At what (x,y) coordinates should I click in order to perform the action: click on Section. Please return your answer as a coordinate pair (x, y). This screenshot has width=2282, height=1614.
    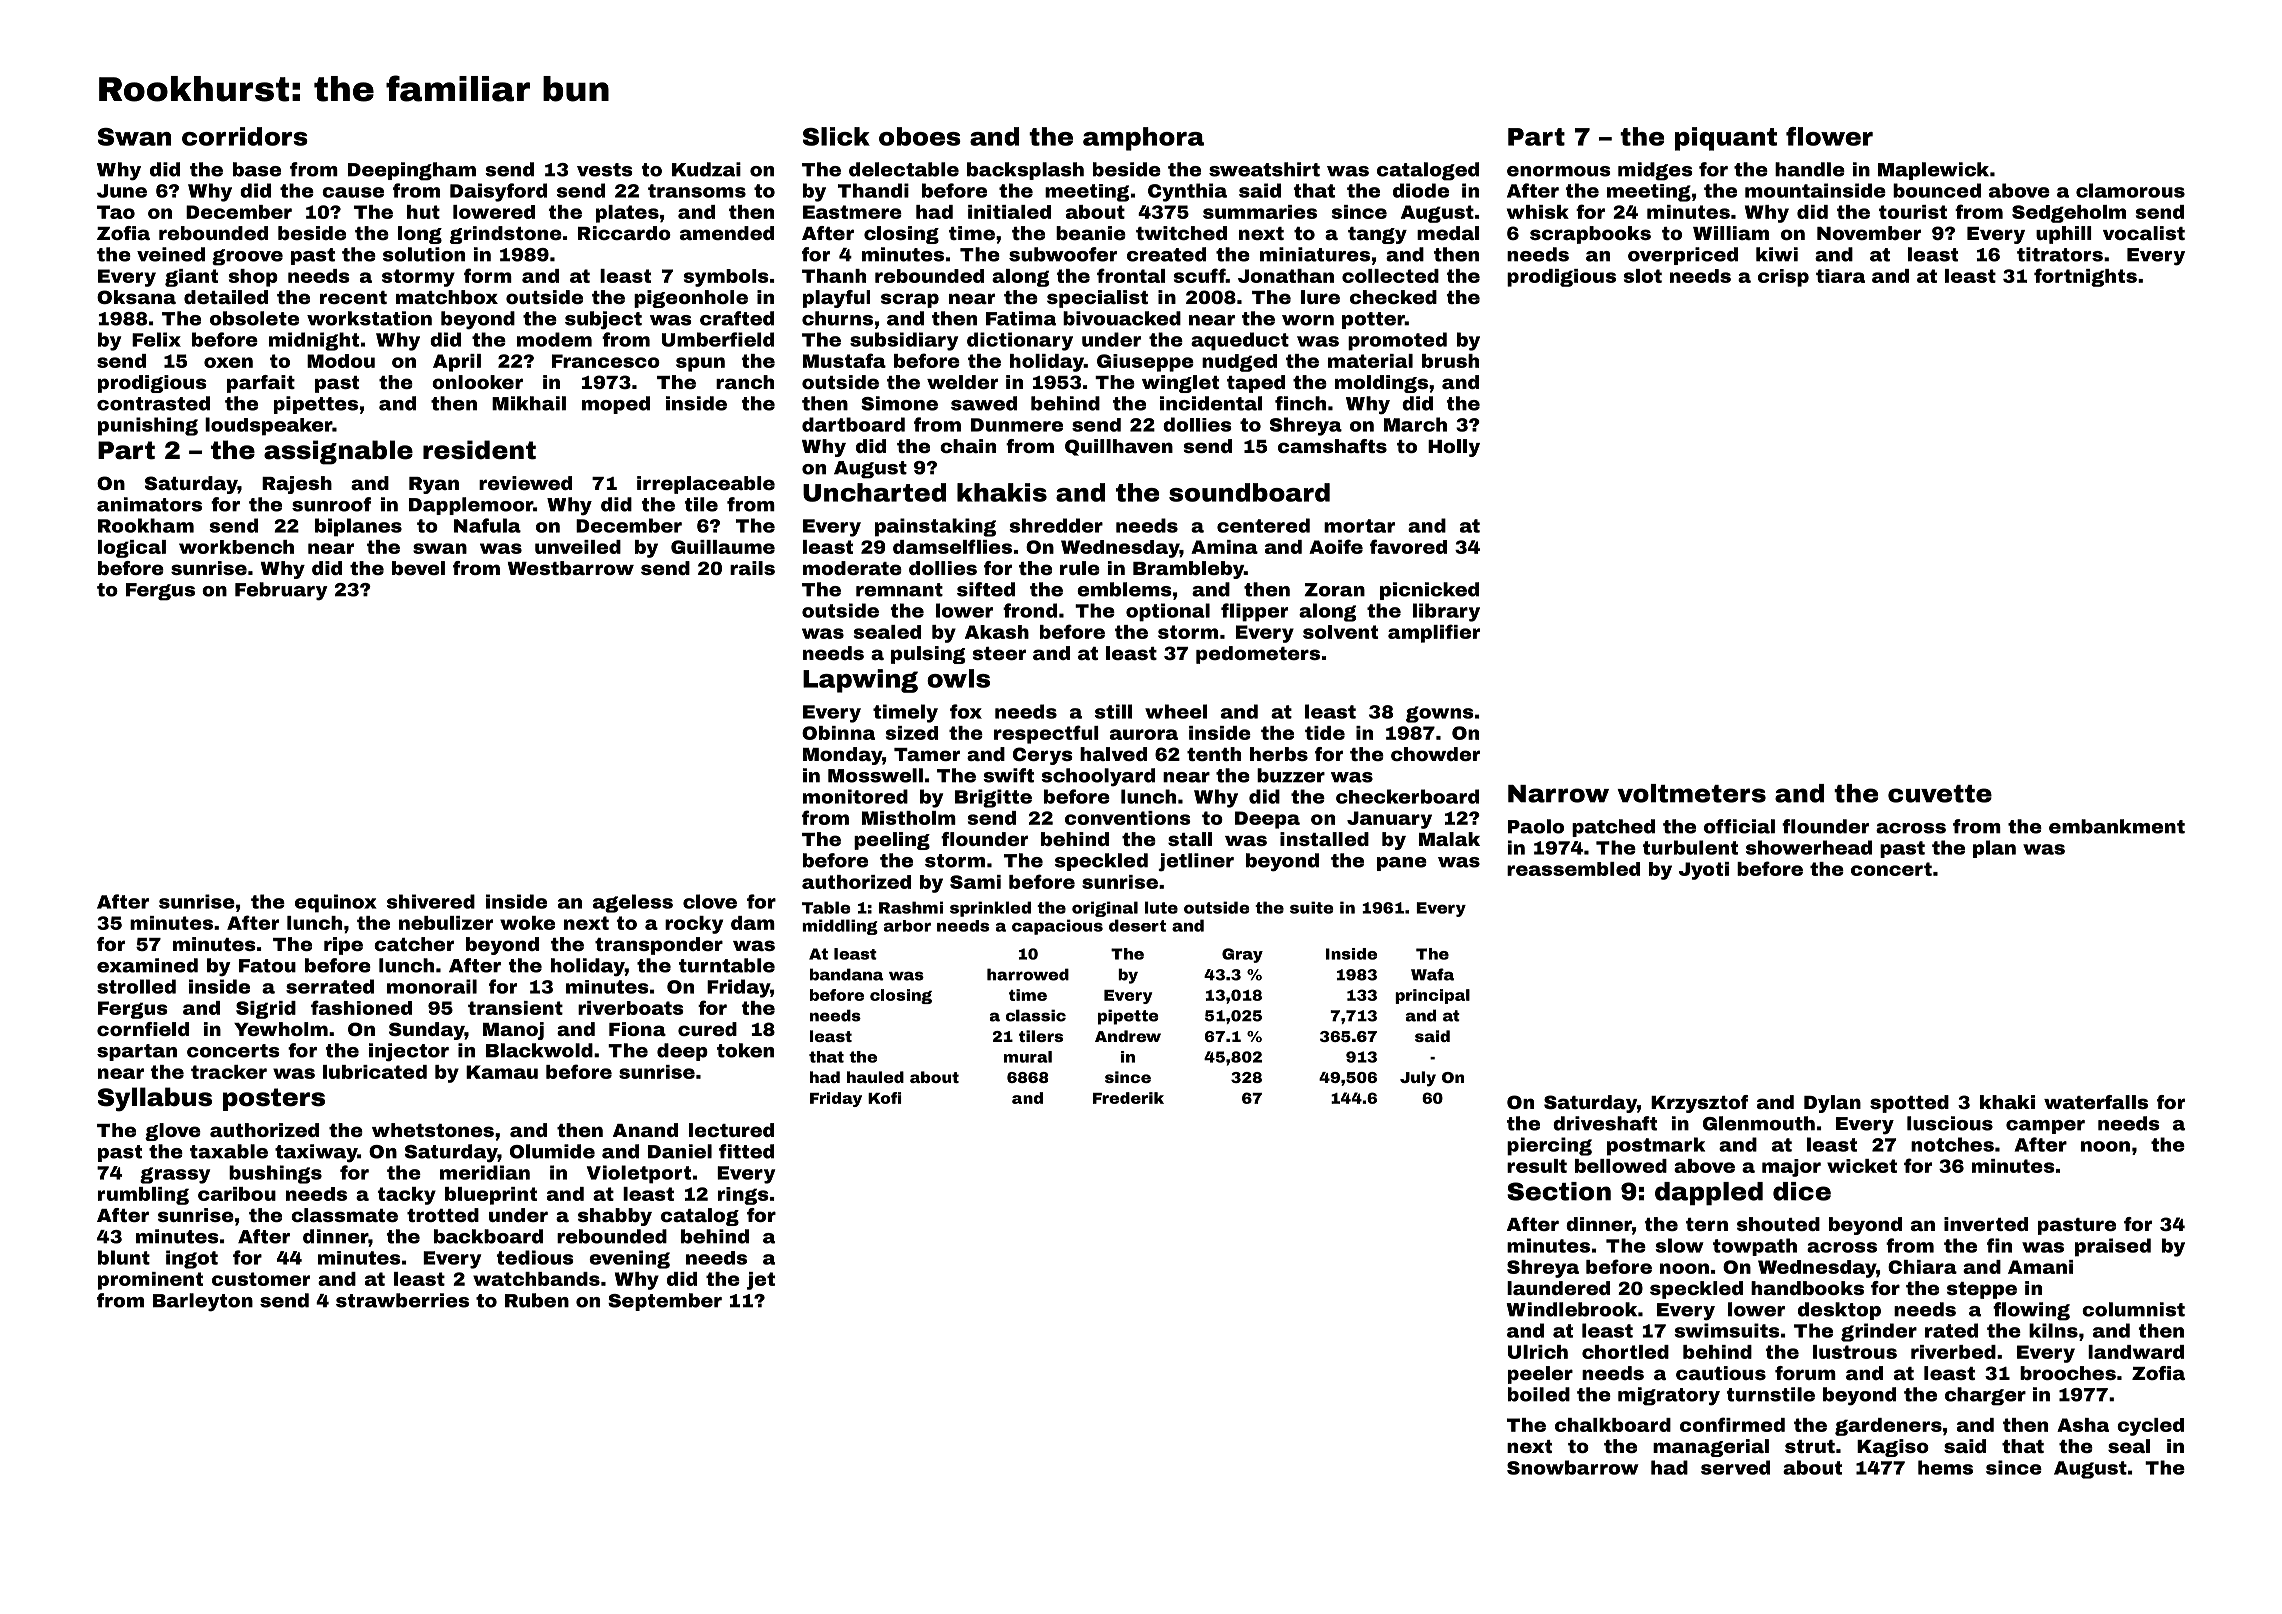
    Looking at the image, I should click on (1559, 1191).
